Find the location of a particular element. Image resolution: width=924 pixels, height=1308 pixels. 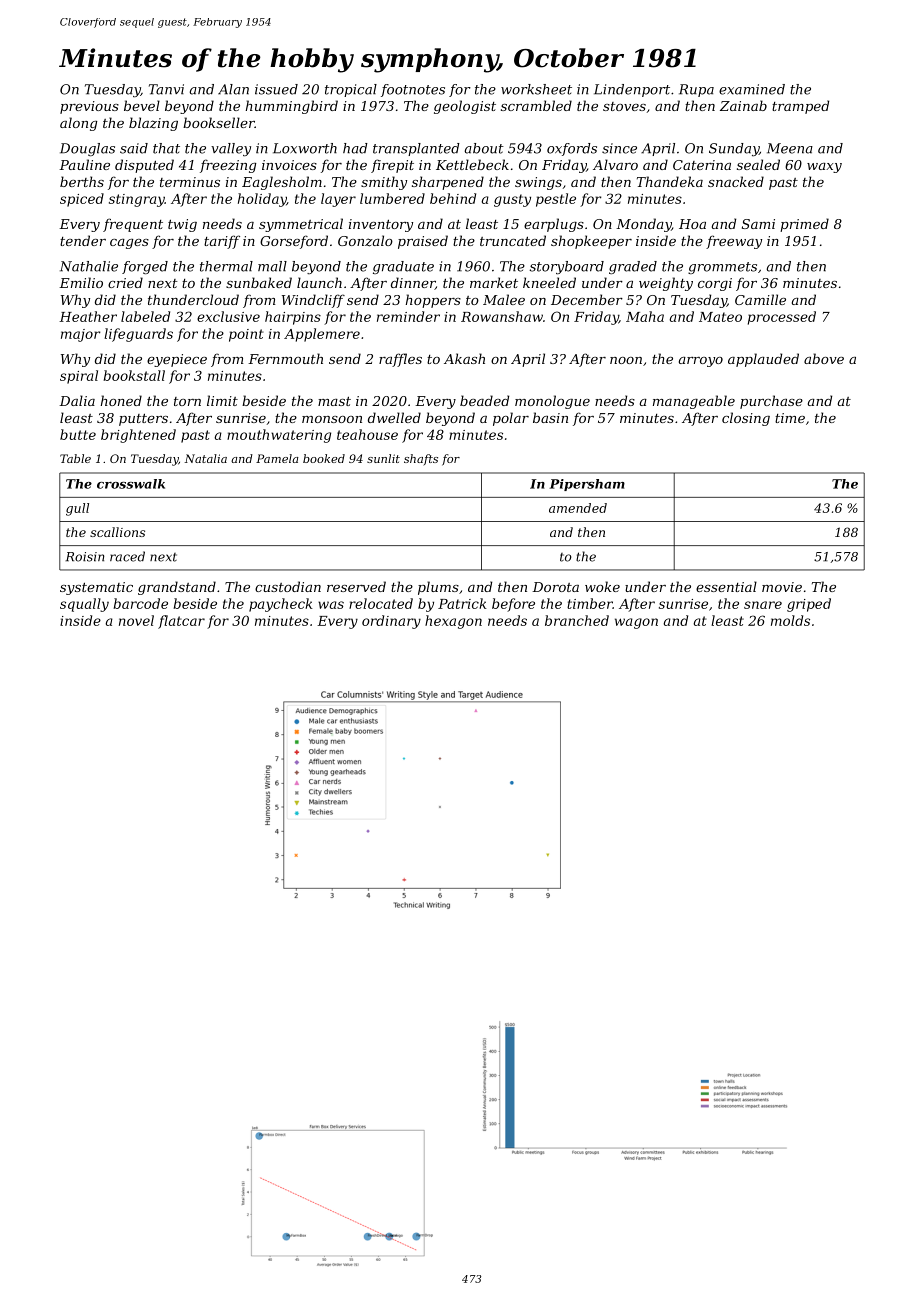

Natalia is located at coordinates (205, 458).
